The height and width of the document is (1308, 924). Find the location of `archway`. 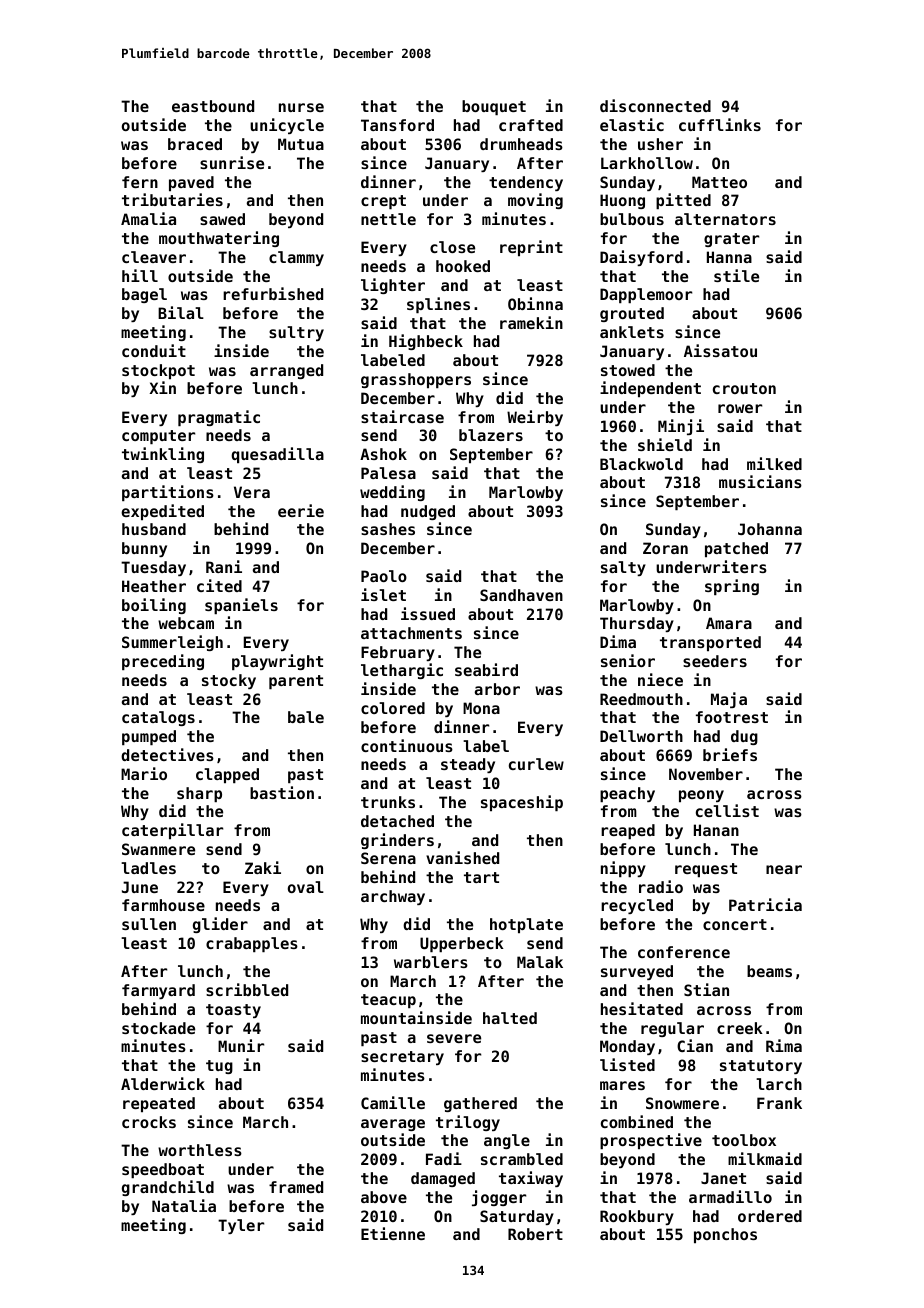

archway is located at coordinates (393, 897).
